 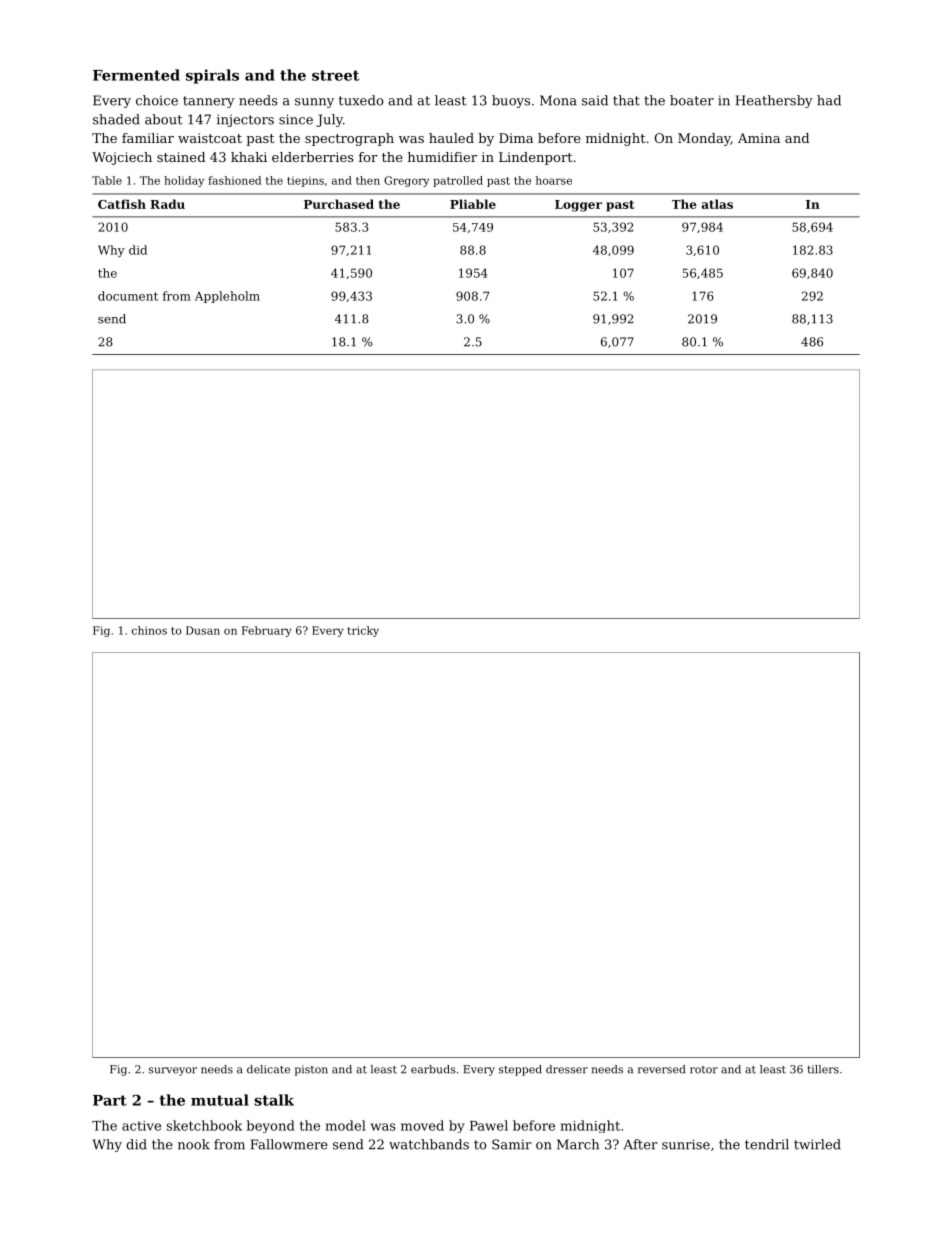 What do you see at coordinates (335, 75) in the document?
I see `street` at bounding box center [335, 75].
